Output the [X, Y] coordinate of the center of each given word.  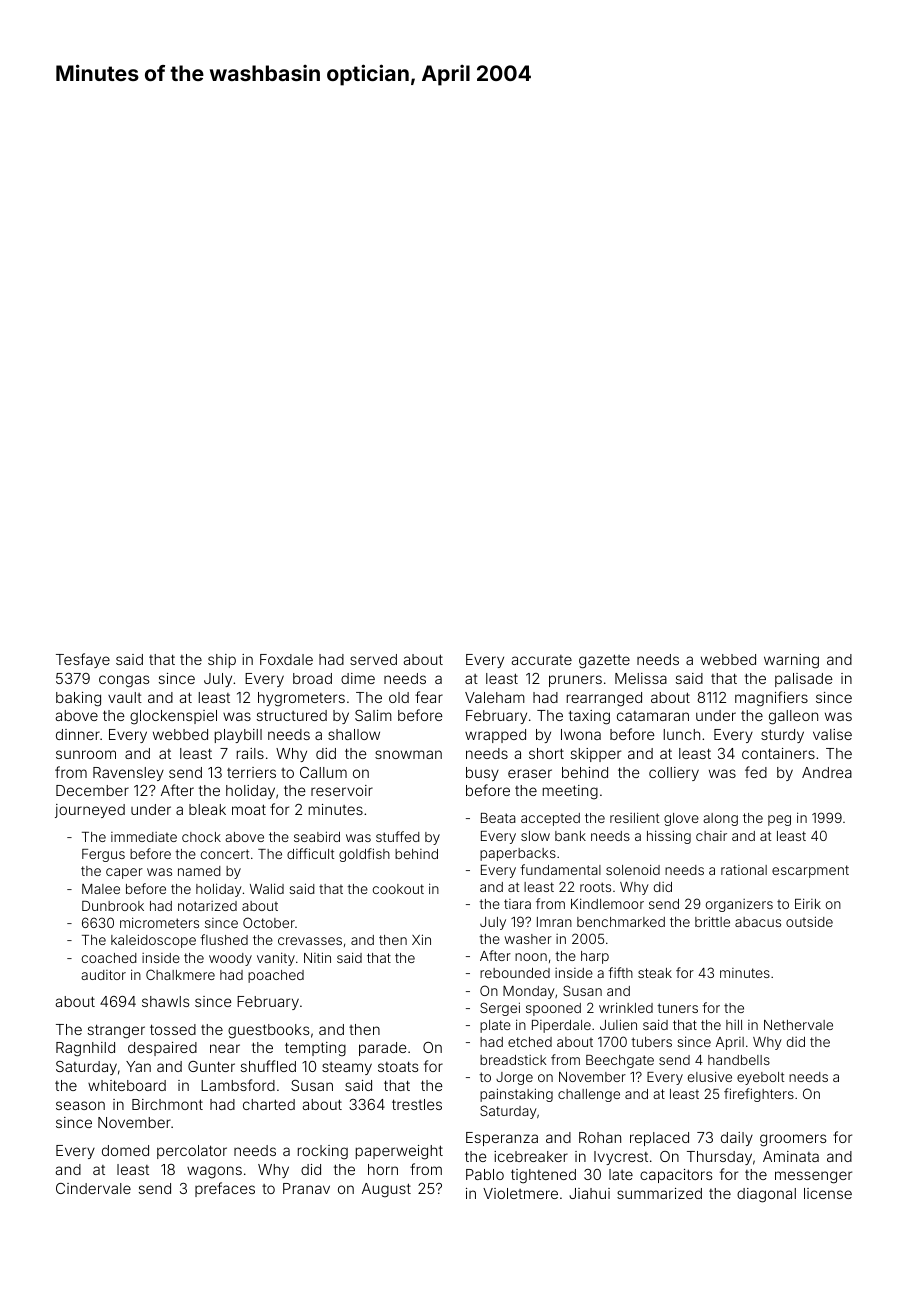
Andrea [827, 772]
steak [655, 973]
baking [78, 699]
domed [125, 1150]
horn [383, 1169]
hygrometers [301, 699]
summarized [659, 1193]
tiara [517, 904]
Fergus [103, 855]
